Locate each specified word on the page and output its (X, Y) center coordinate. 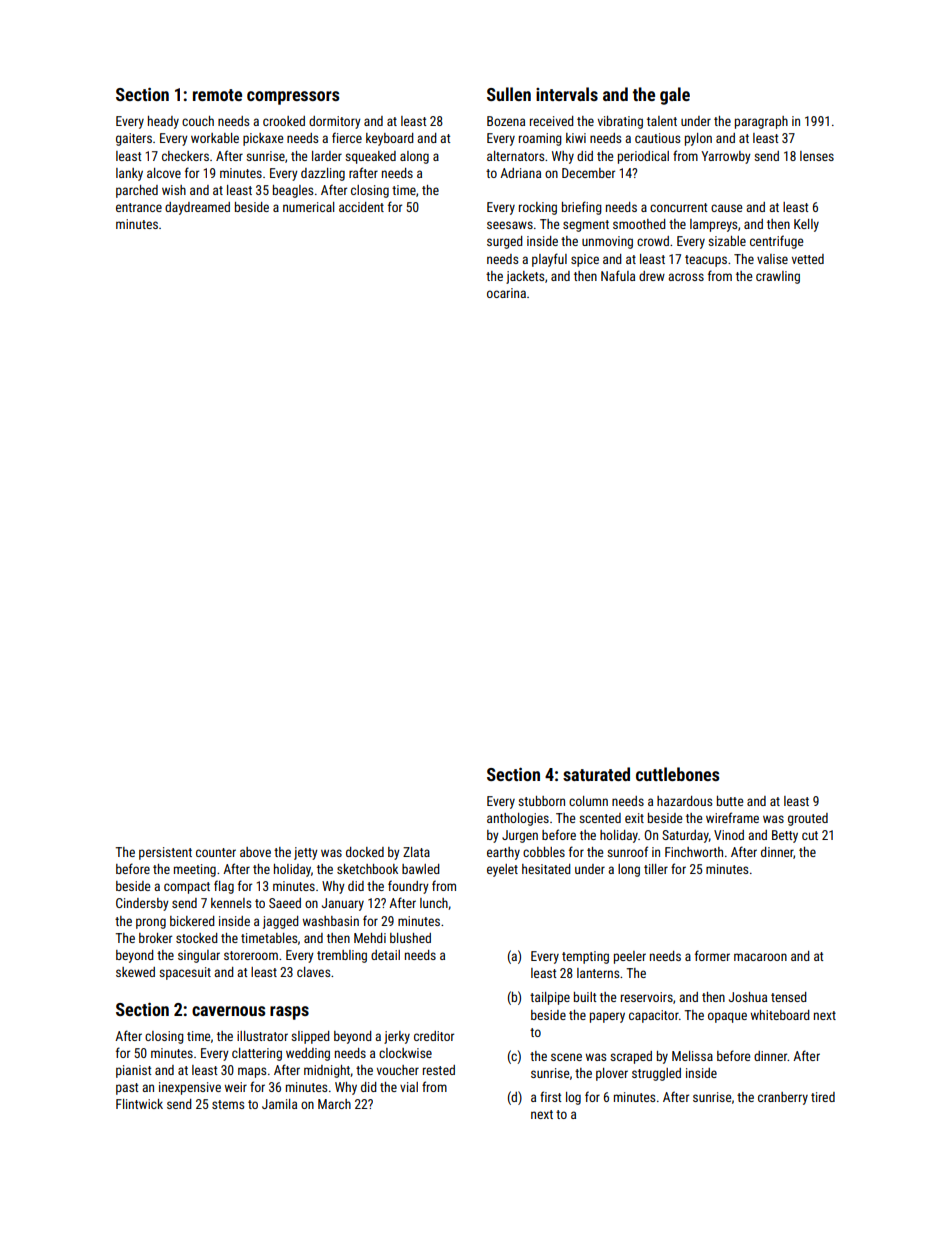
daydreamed (197, 208)
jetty (306, 853)
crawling (778, 277)
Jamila (279, 1104)
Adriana (520, 173)
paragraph (761, 122)
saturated (596, 774)
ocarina (506, 293)
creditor (434, 1036)
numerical (308, 207)
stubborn (541, 801)
